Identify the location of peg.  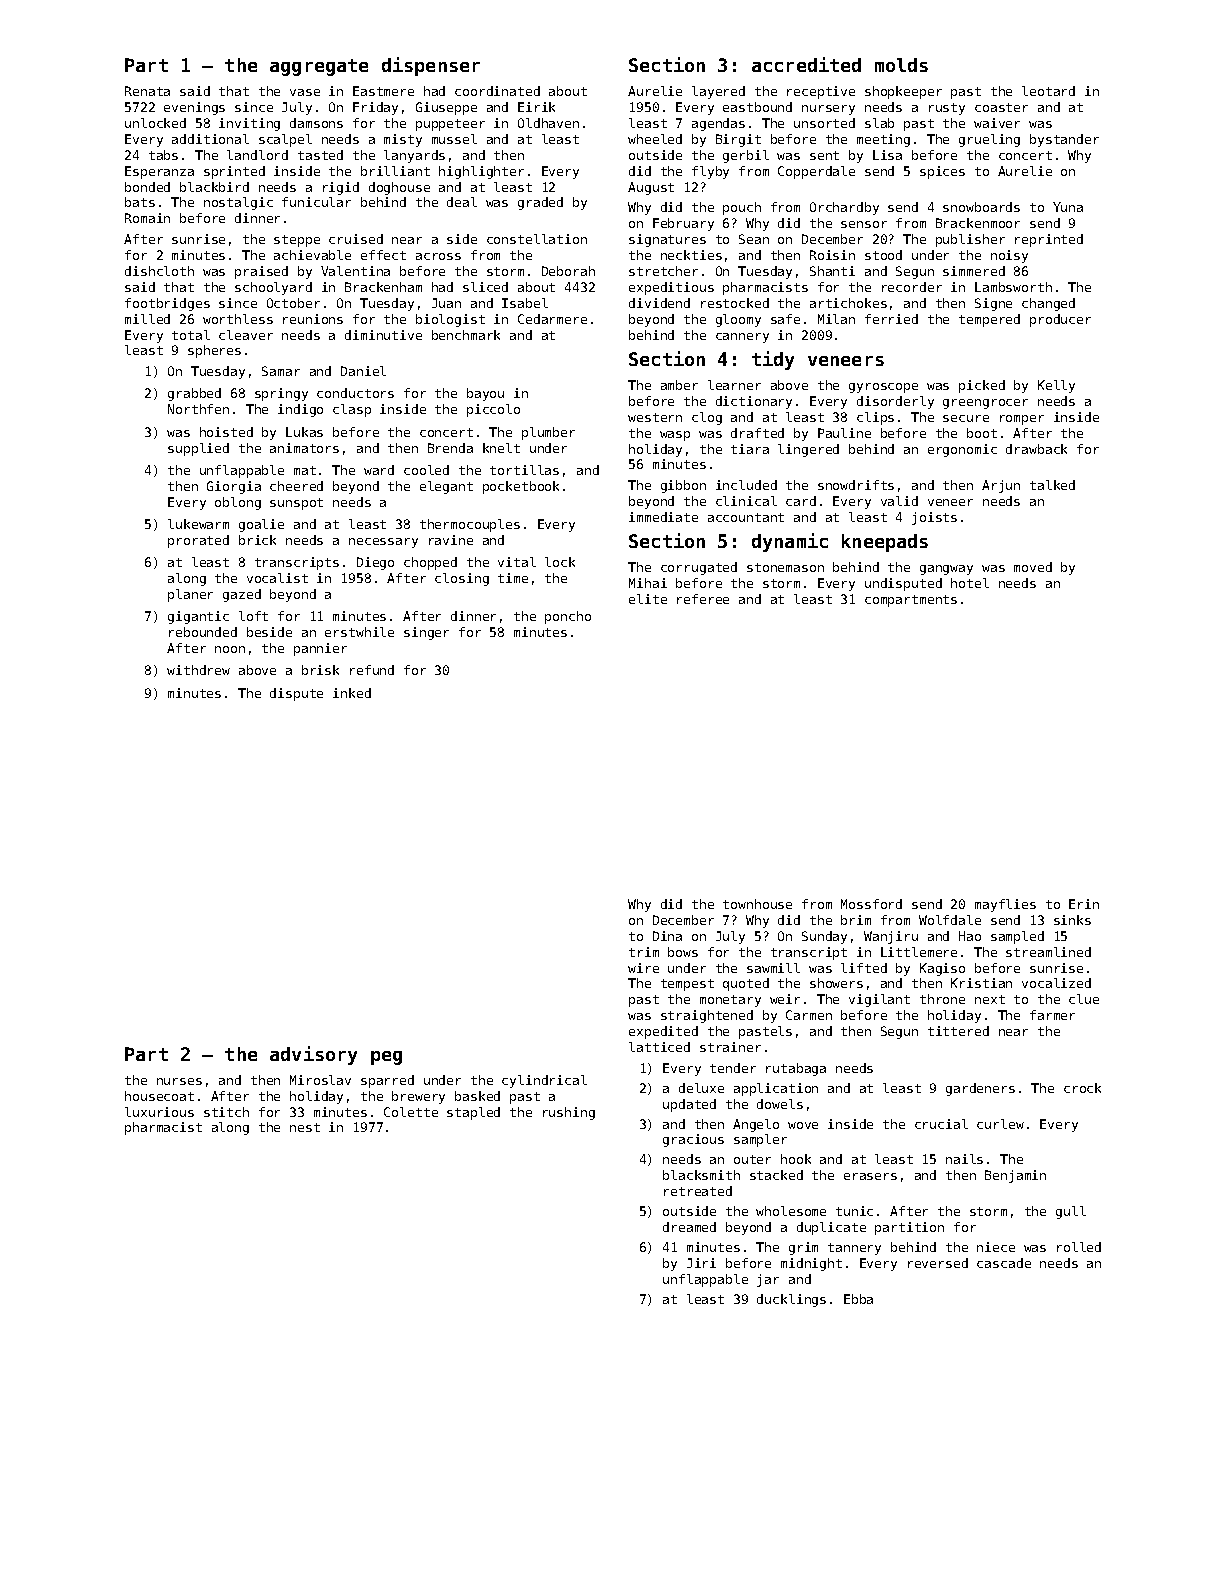
(386, 1058).
